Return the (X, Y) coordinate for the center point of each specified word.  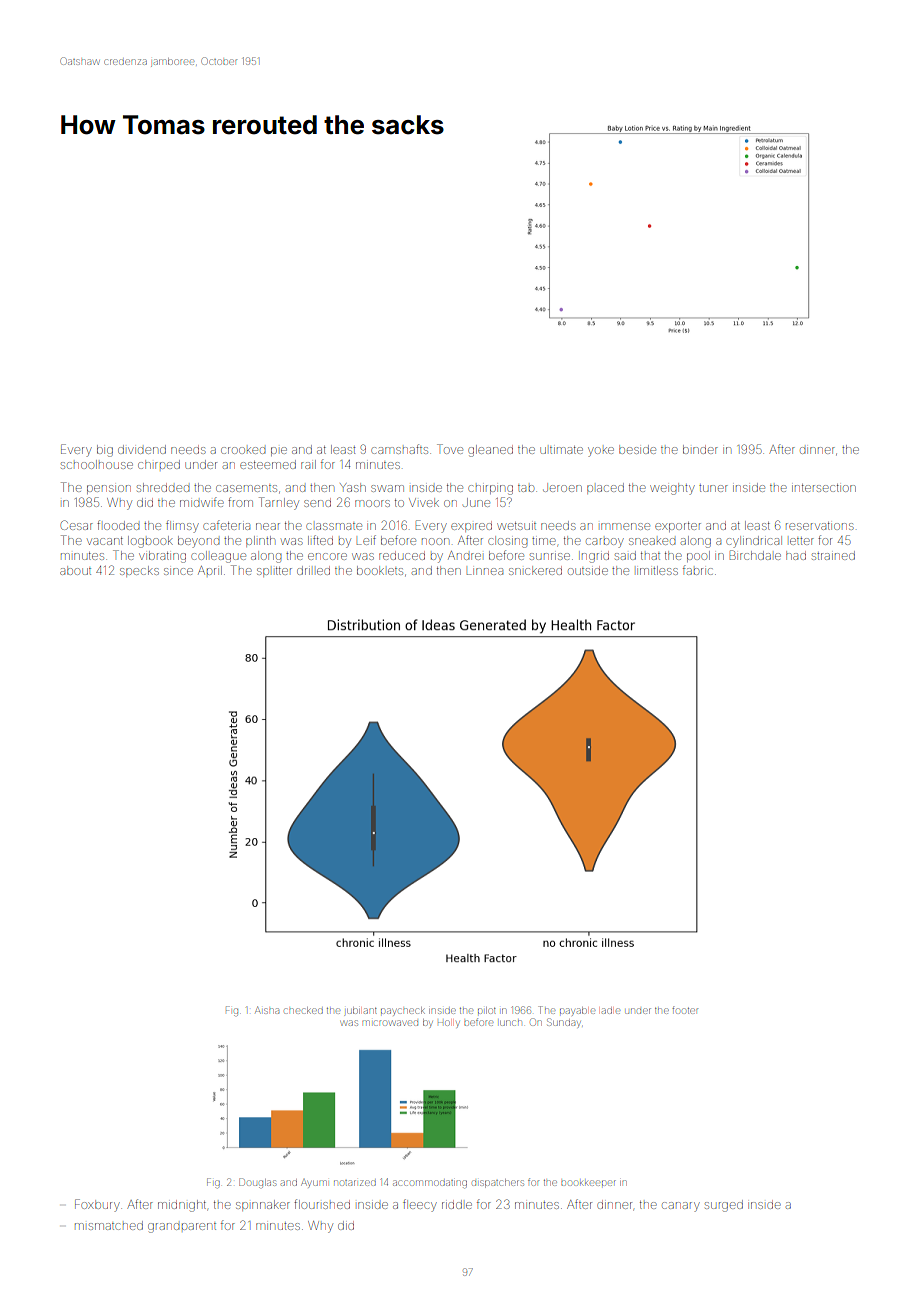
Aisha (267, 1010)
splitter (274, 572)
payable (577, 1011)
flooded (118, 525)
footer (685, 1010)
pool (698, 556)
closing (507, 542)
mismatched (109, 1225)
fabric (698, 570)
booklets (380, 570)
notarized (355, 1183)
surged (724, 1206)
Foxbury (97, 1205)
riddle (457, 1204)
